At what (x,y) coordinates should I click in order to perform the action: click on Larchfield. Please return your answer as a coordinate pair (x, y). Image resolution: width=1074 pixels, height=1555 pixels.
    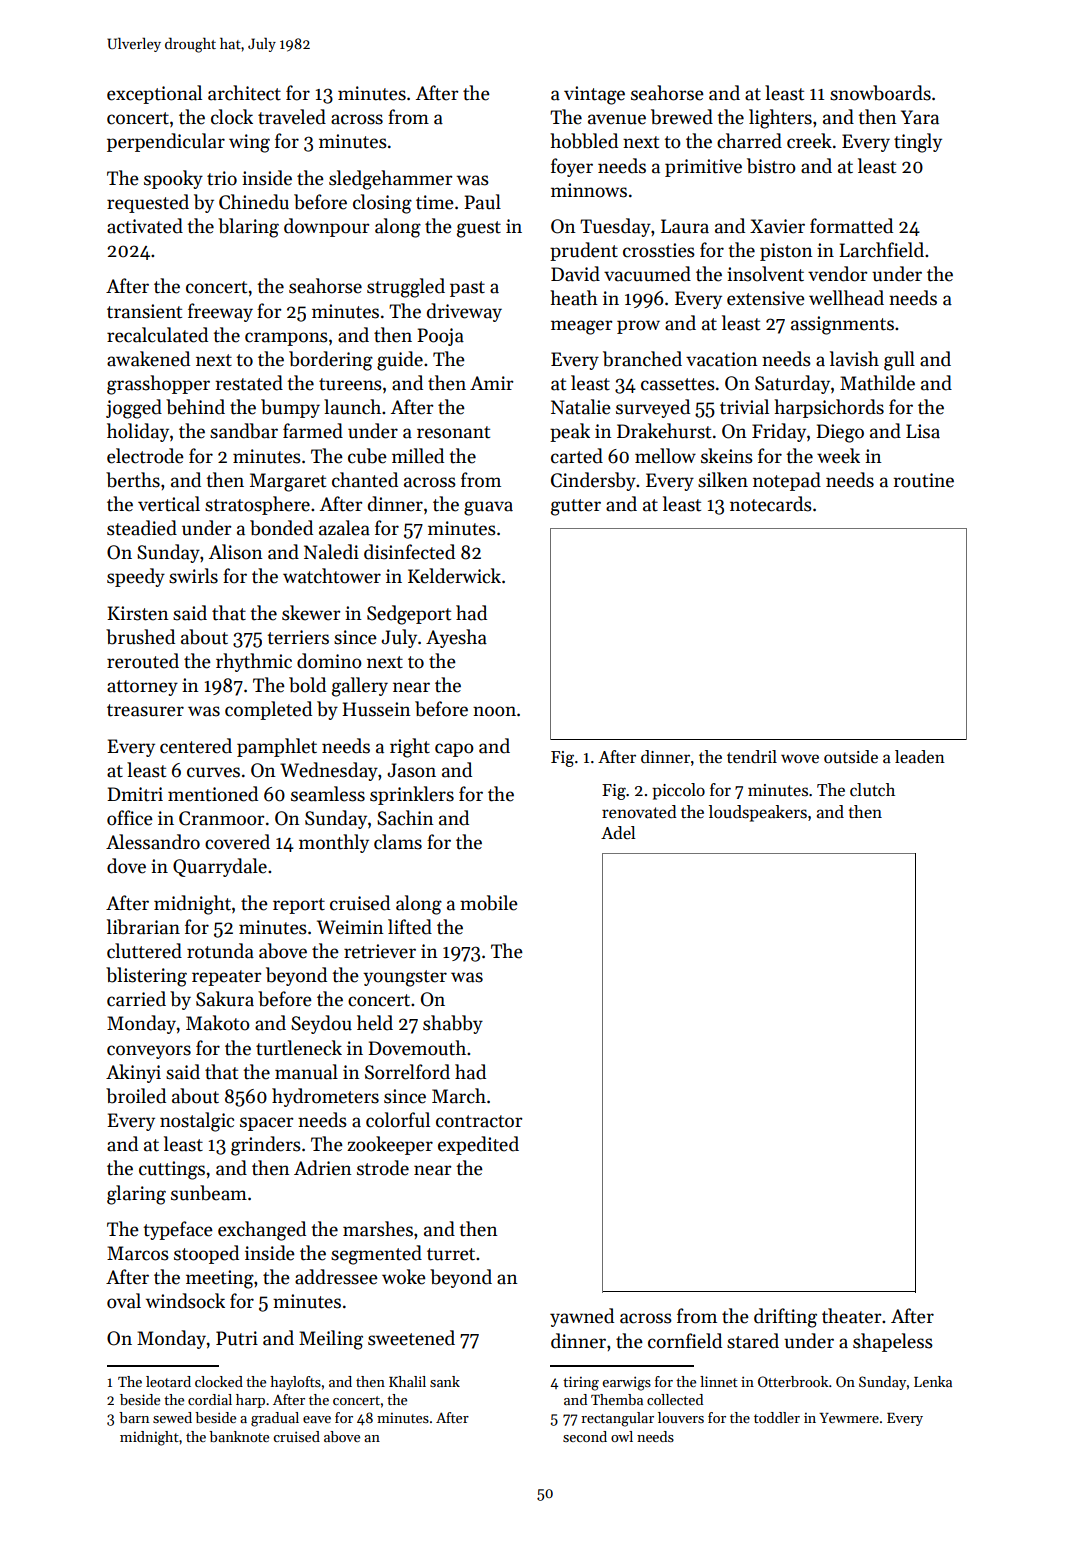
    Looking at the image, I should click on (881, 250).
